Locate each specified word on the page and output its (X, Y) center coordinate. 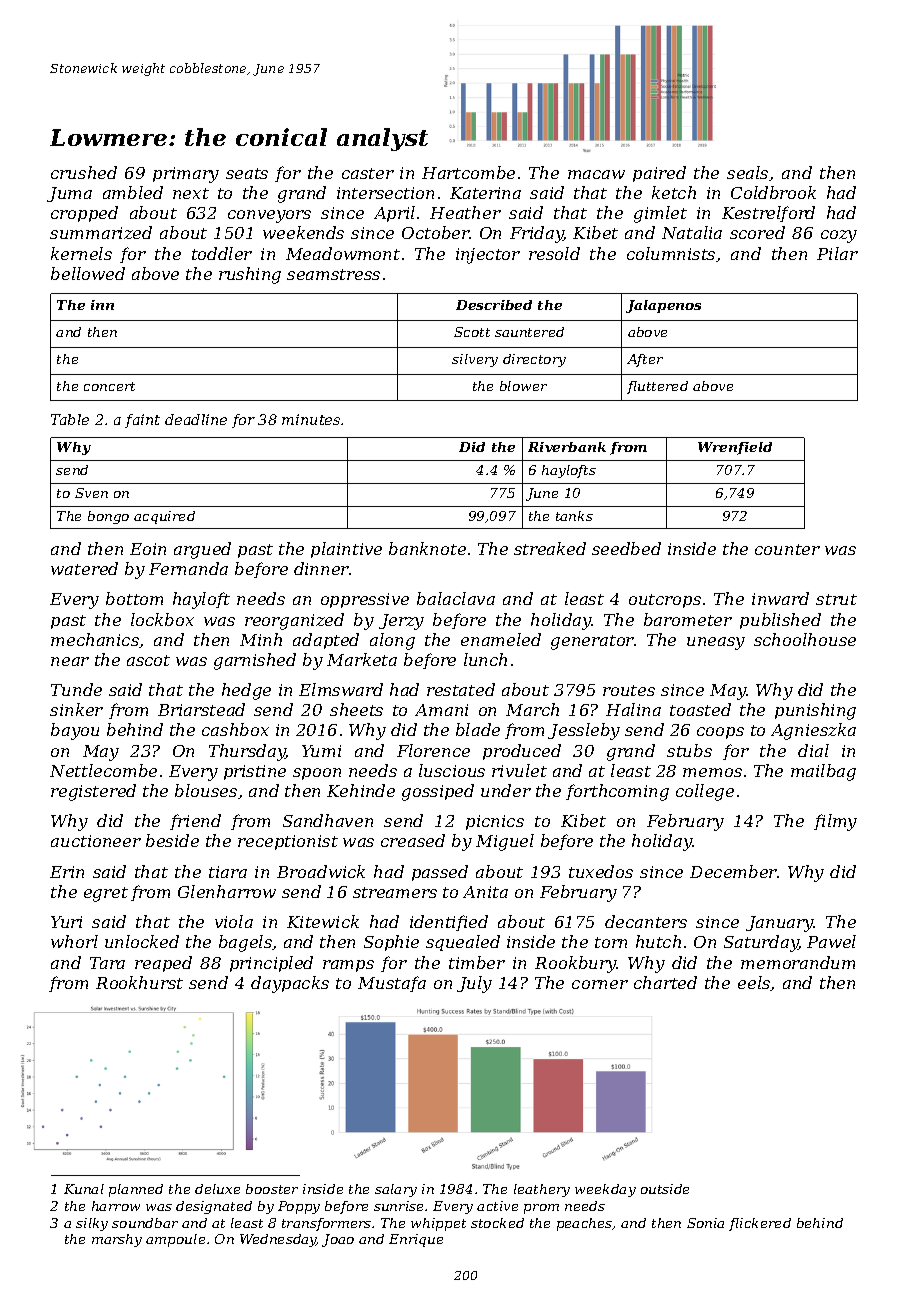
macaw (596, 174)
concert (109, 386)
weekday (605, 1190)
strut (836, 599)
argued (202, 550)
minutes (311, 419)
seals (747, 172)
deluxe (217, 1189)
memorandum (798, 962)
